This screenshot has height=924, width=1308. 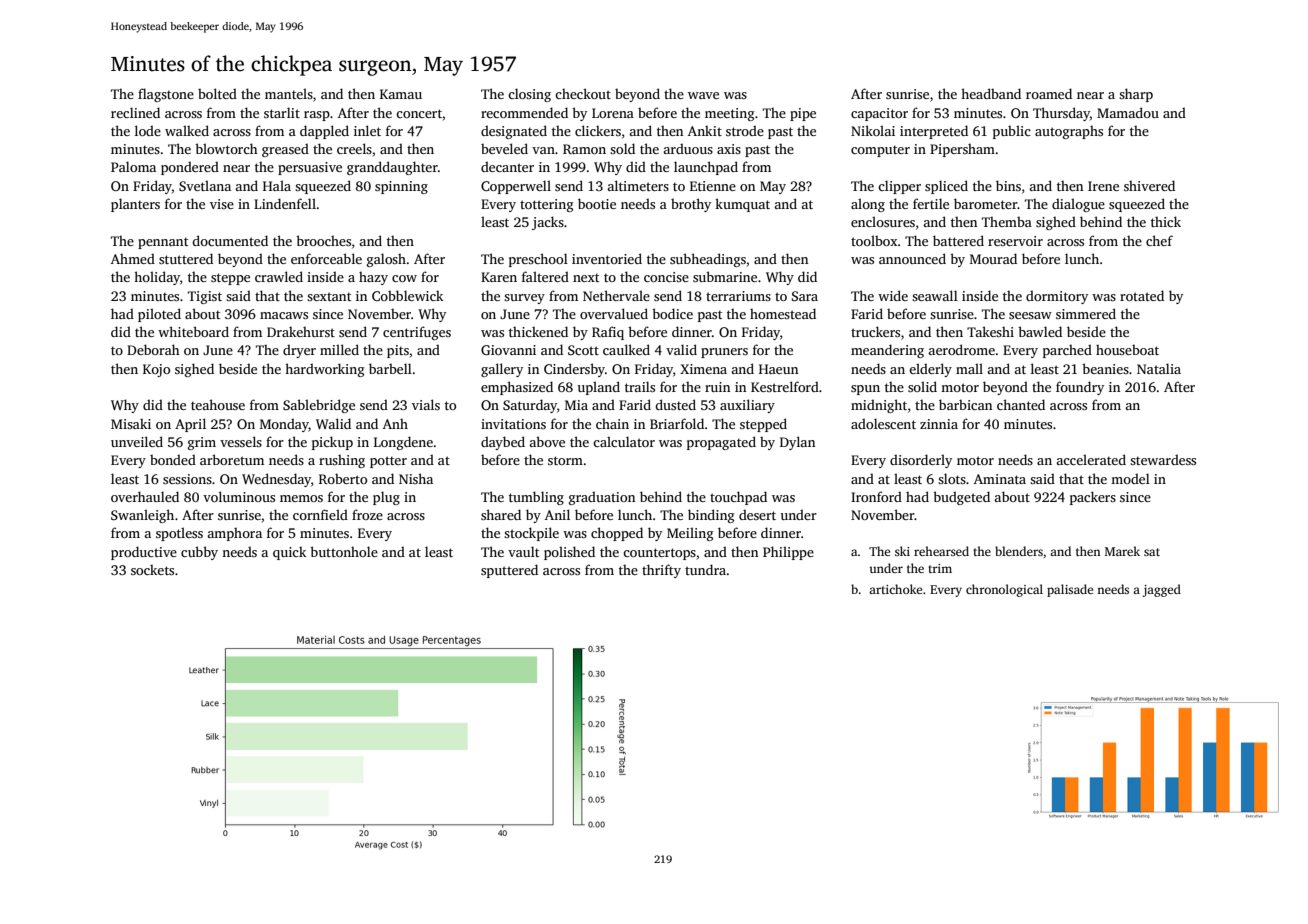 What do you see at coordinates (757, 514) in the screenshot?
I see `desert` at bounding box center [757, 514].
